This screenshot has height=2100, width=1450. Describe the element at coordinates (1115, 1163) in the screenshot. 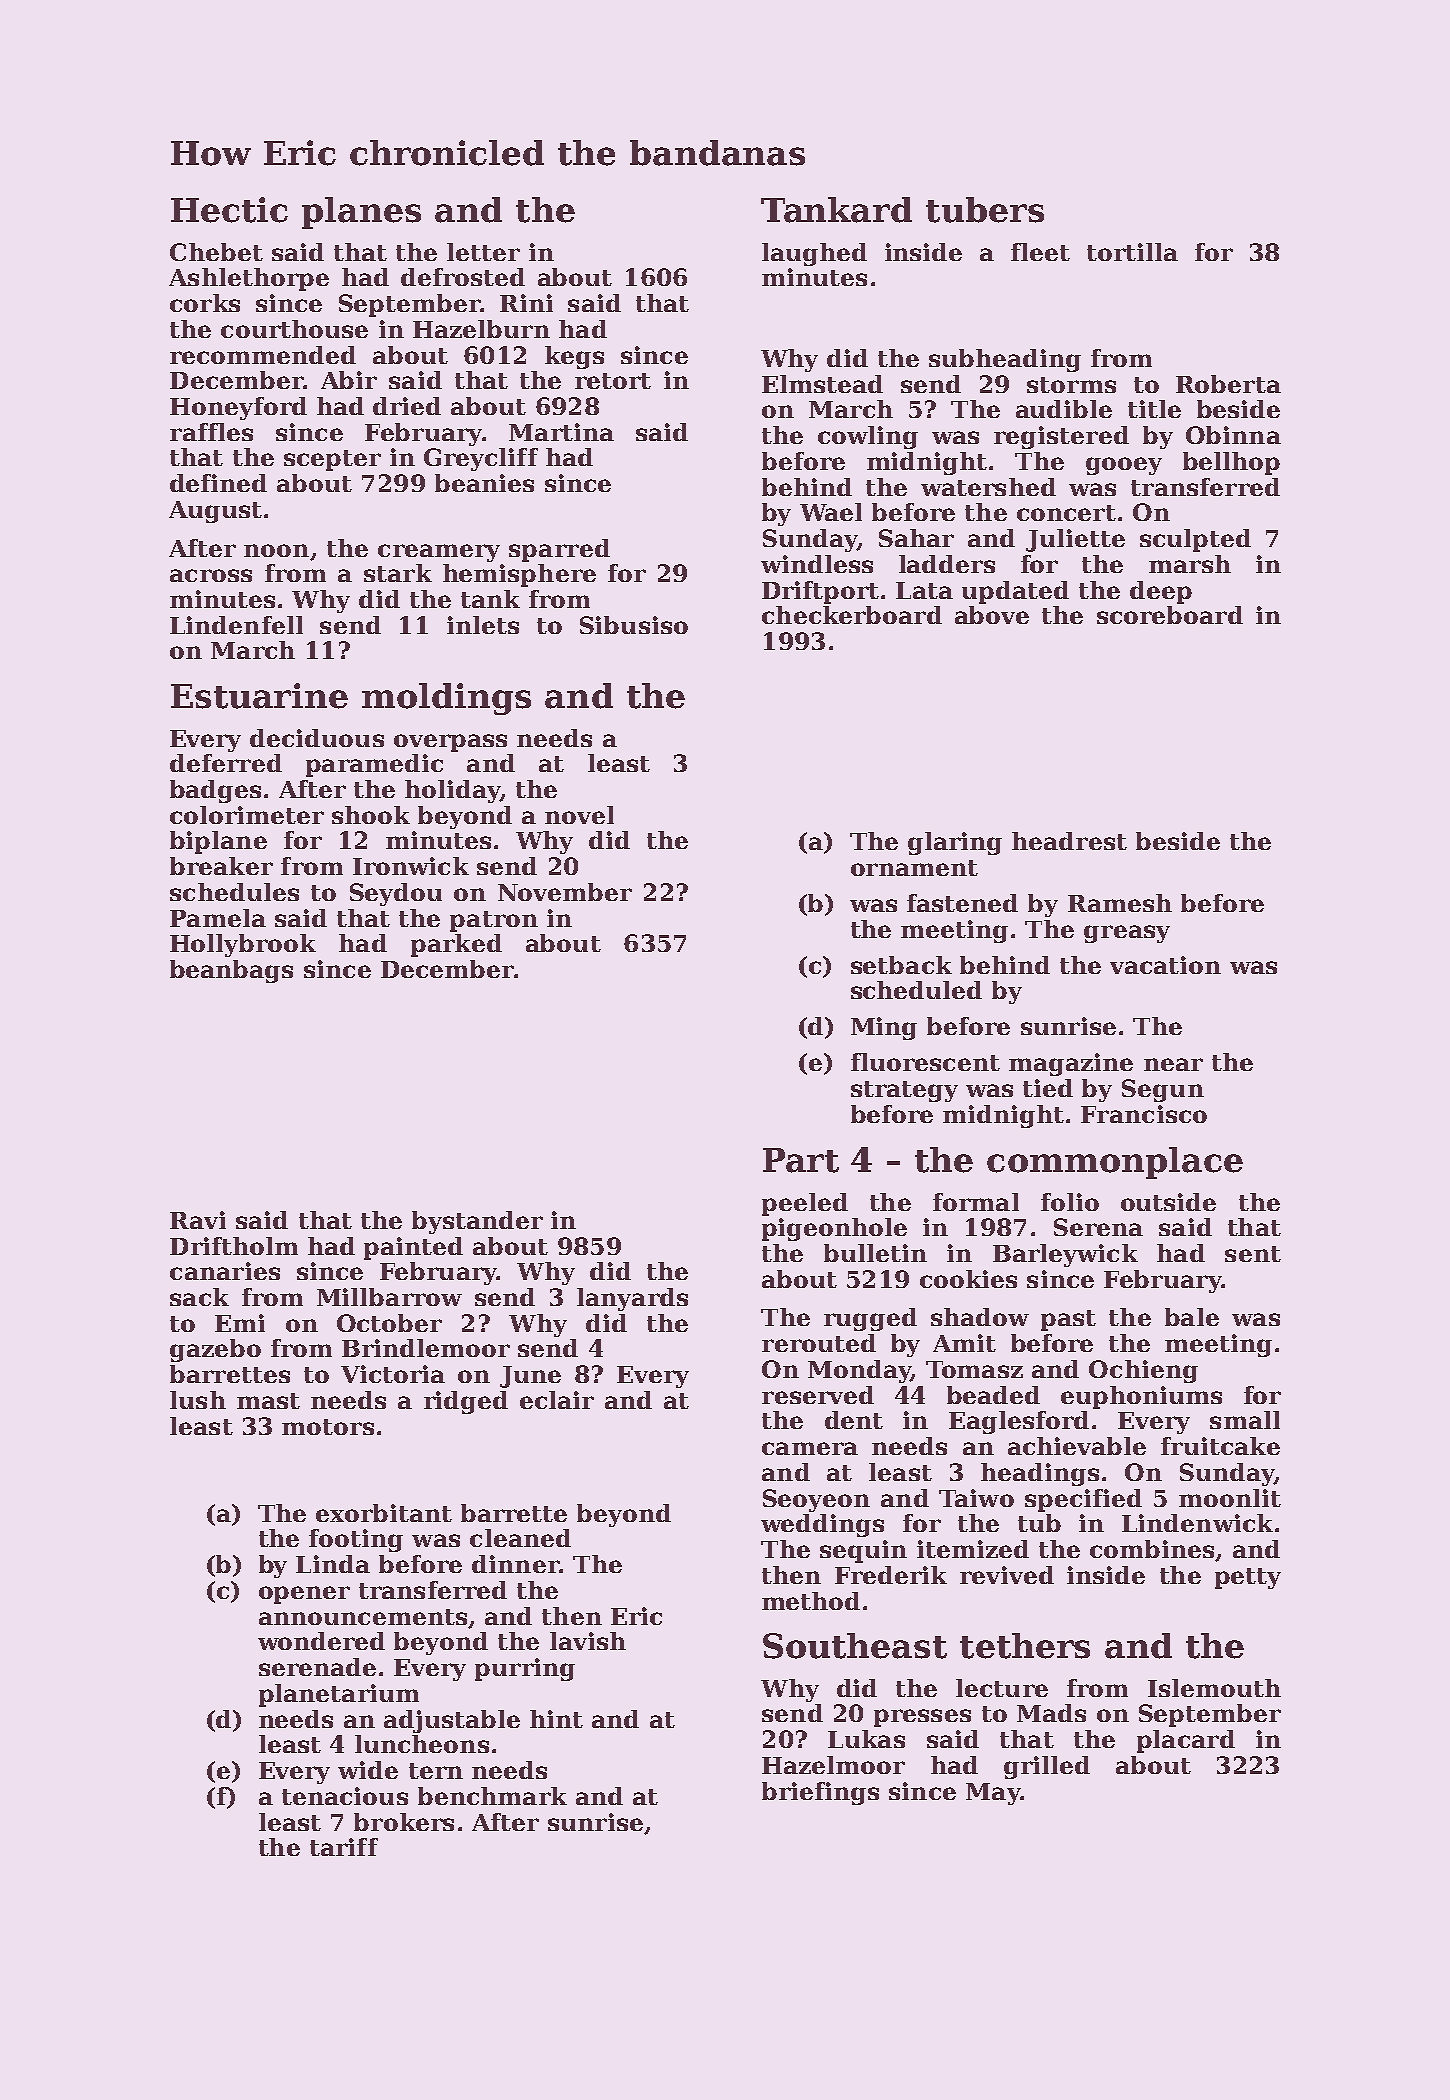

I see `commonplace` at that location.
